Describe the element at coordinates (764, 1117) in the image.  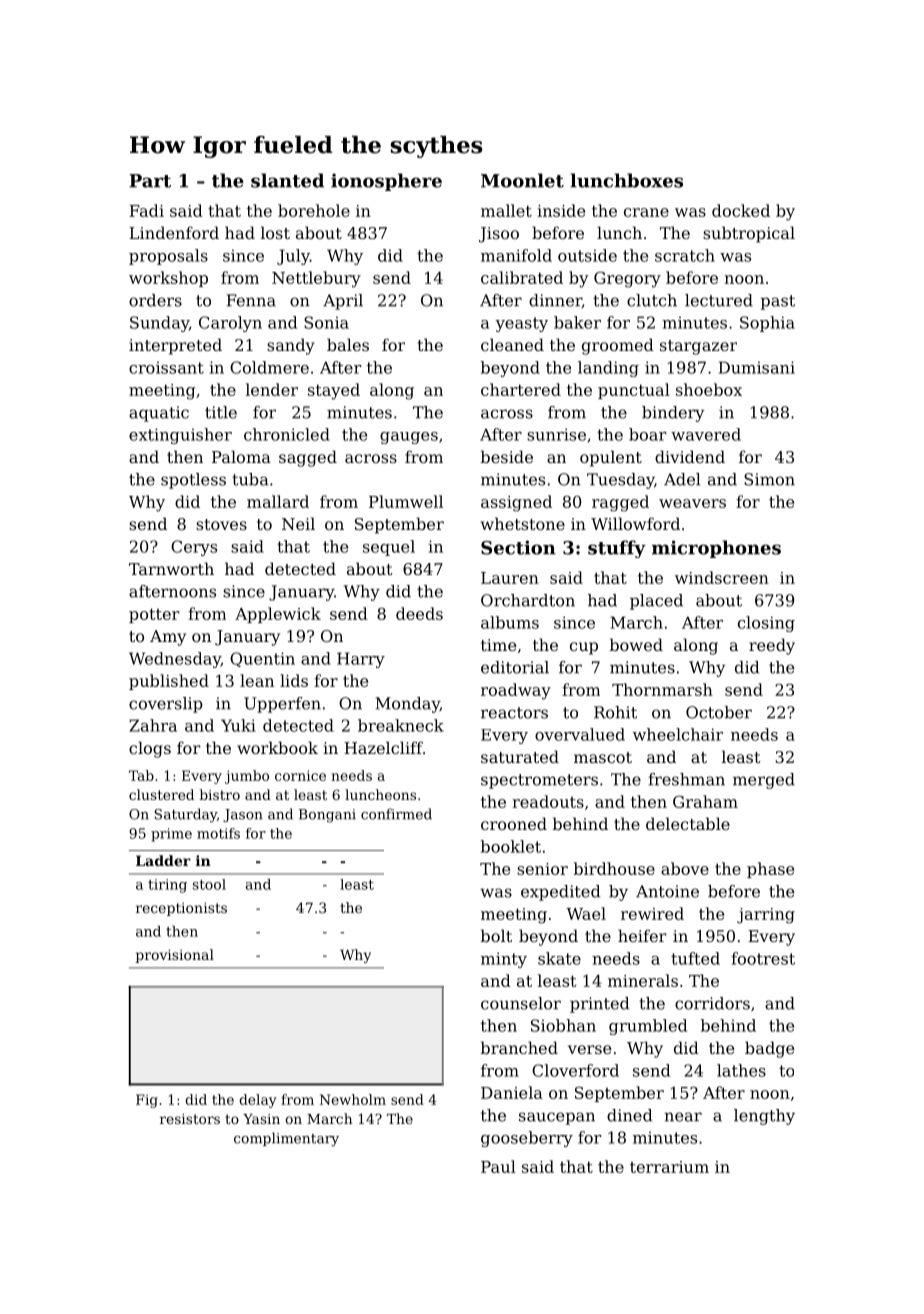
I see `lengthy` at that location.
